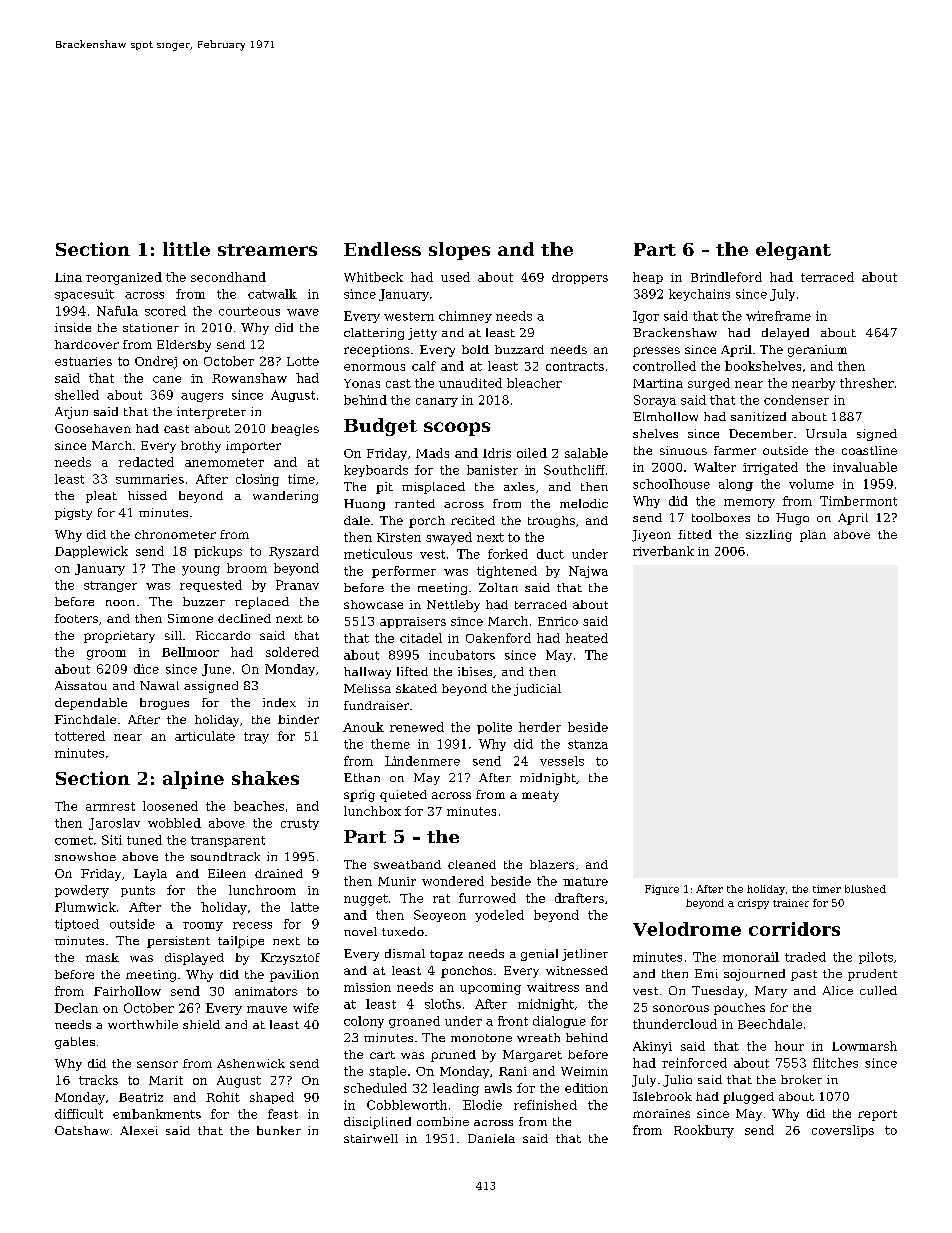 Image resolution: width=952 pixels, height=1233 pixels. What do you see at coordinates (791, 903) in the screenshot?
I see `trainer` at bounding box center [791, 903].
